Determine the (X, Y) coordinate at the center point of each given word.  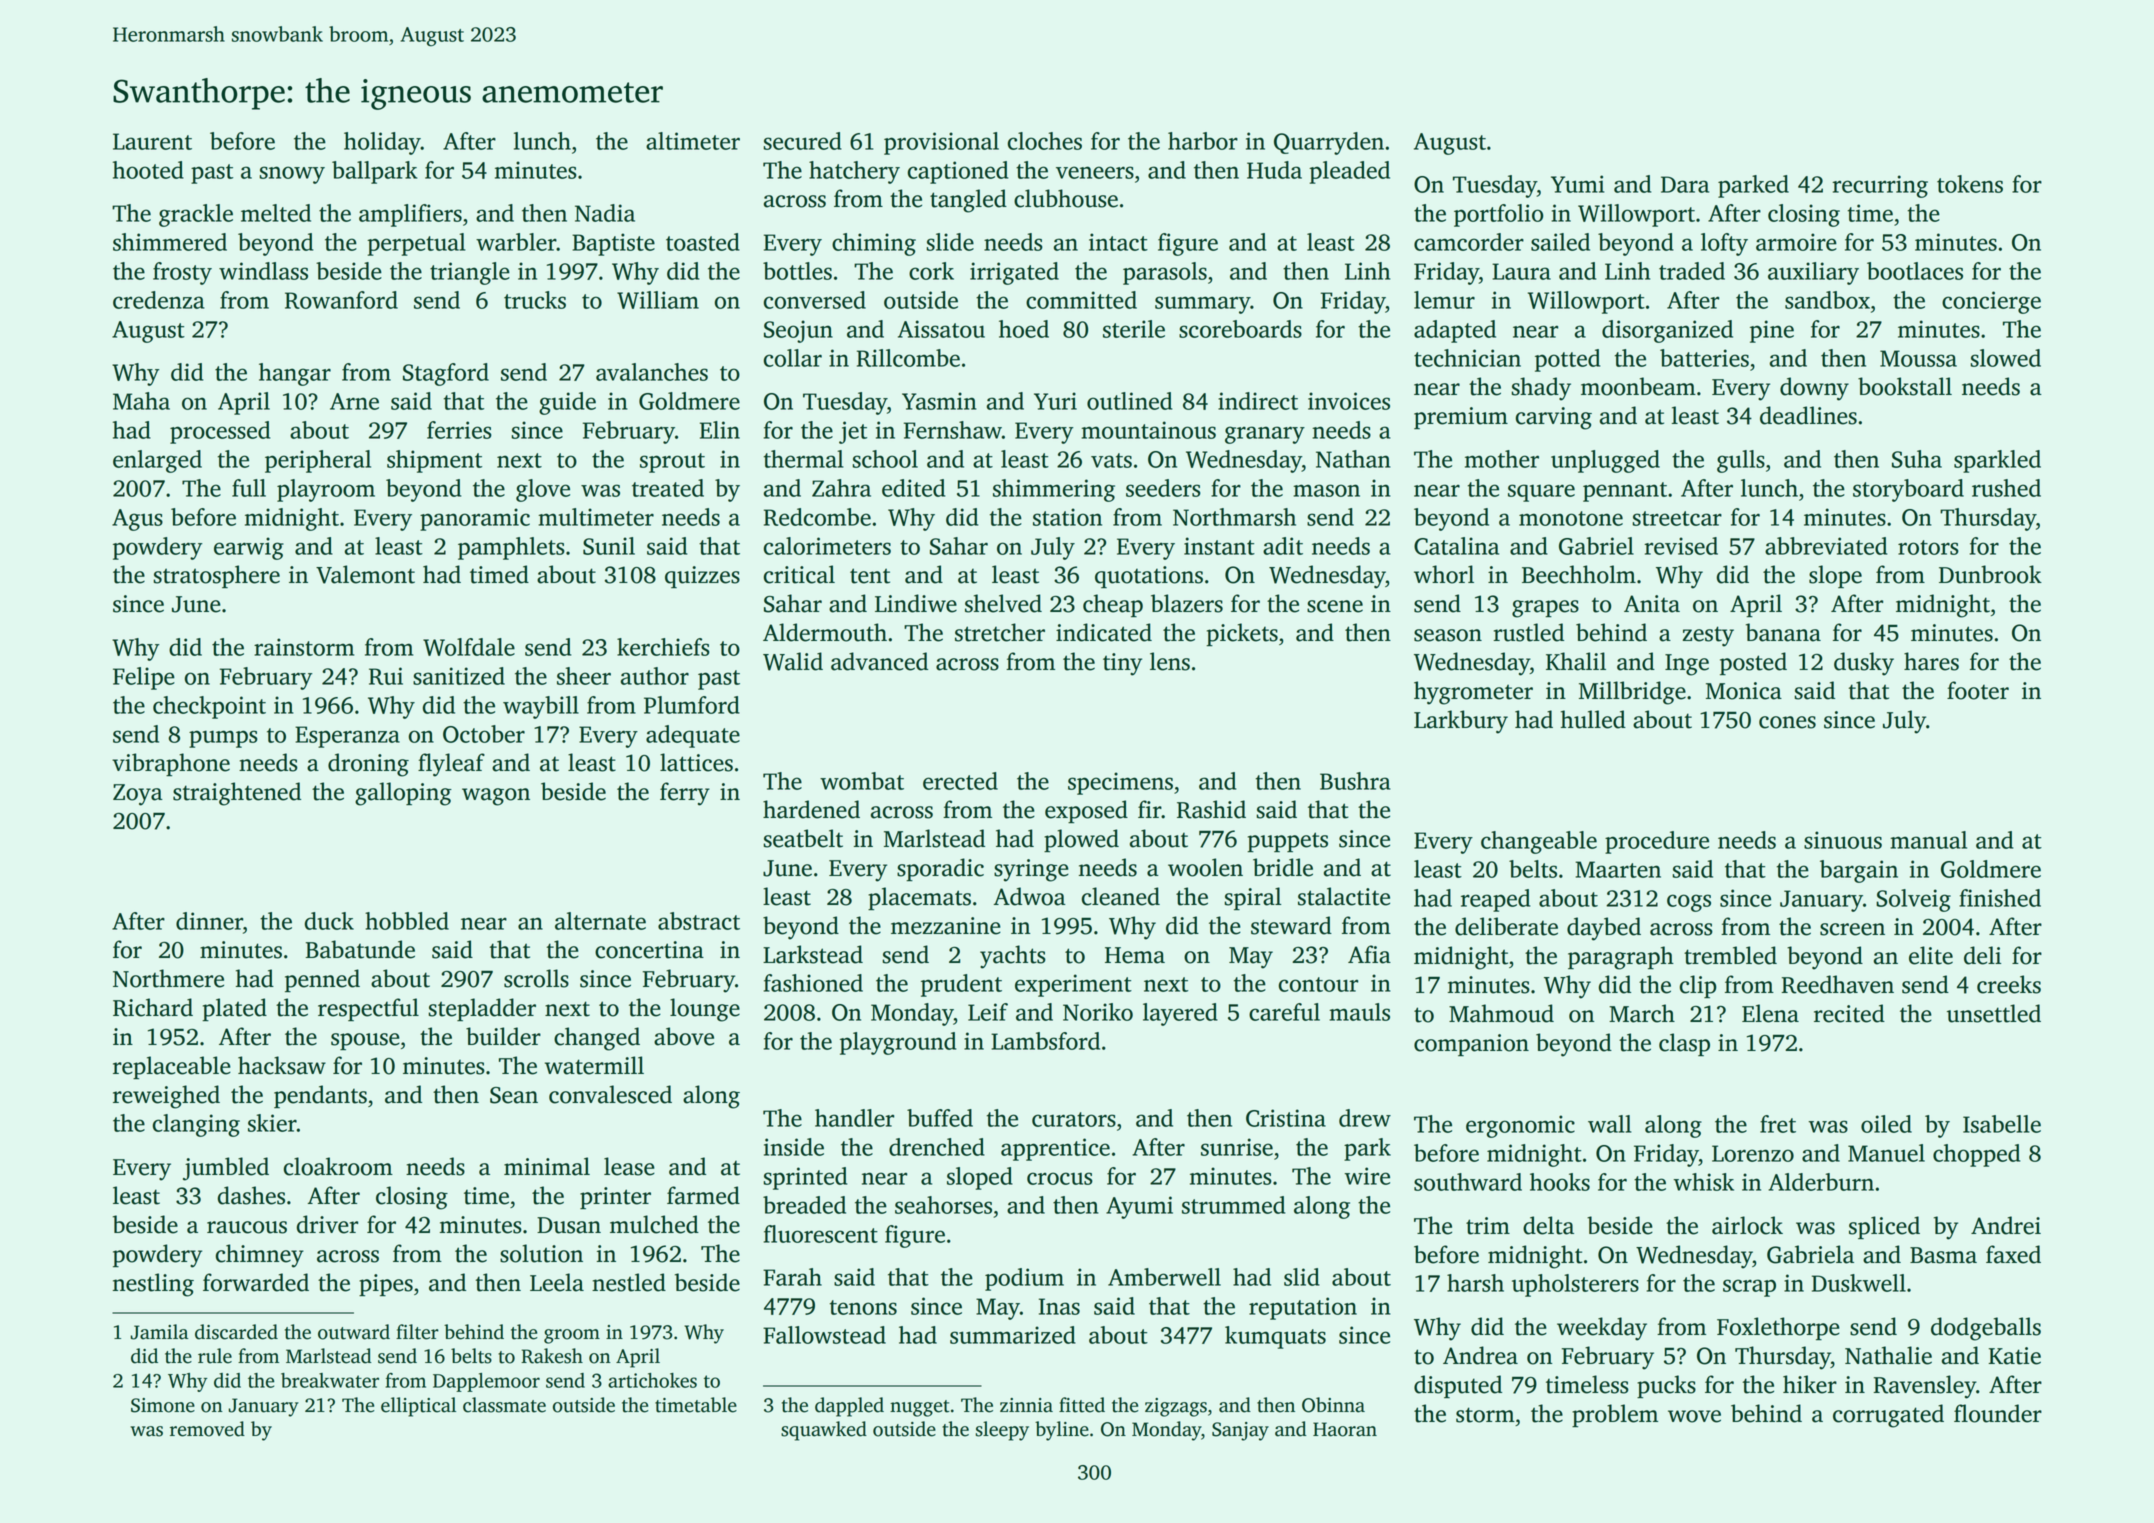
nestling (153, 1285)
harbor (1203, 141)
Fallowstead (824, 1335)
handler (854, 1118)
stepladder (482, 1009)
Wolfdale (469, 647)
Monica (1744, 691)
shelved (1003, 603)
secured (803, 141)
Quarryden (1329, 143)
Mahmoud (1501, 1013)
